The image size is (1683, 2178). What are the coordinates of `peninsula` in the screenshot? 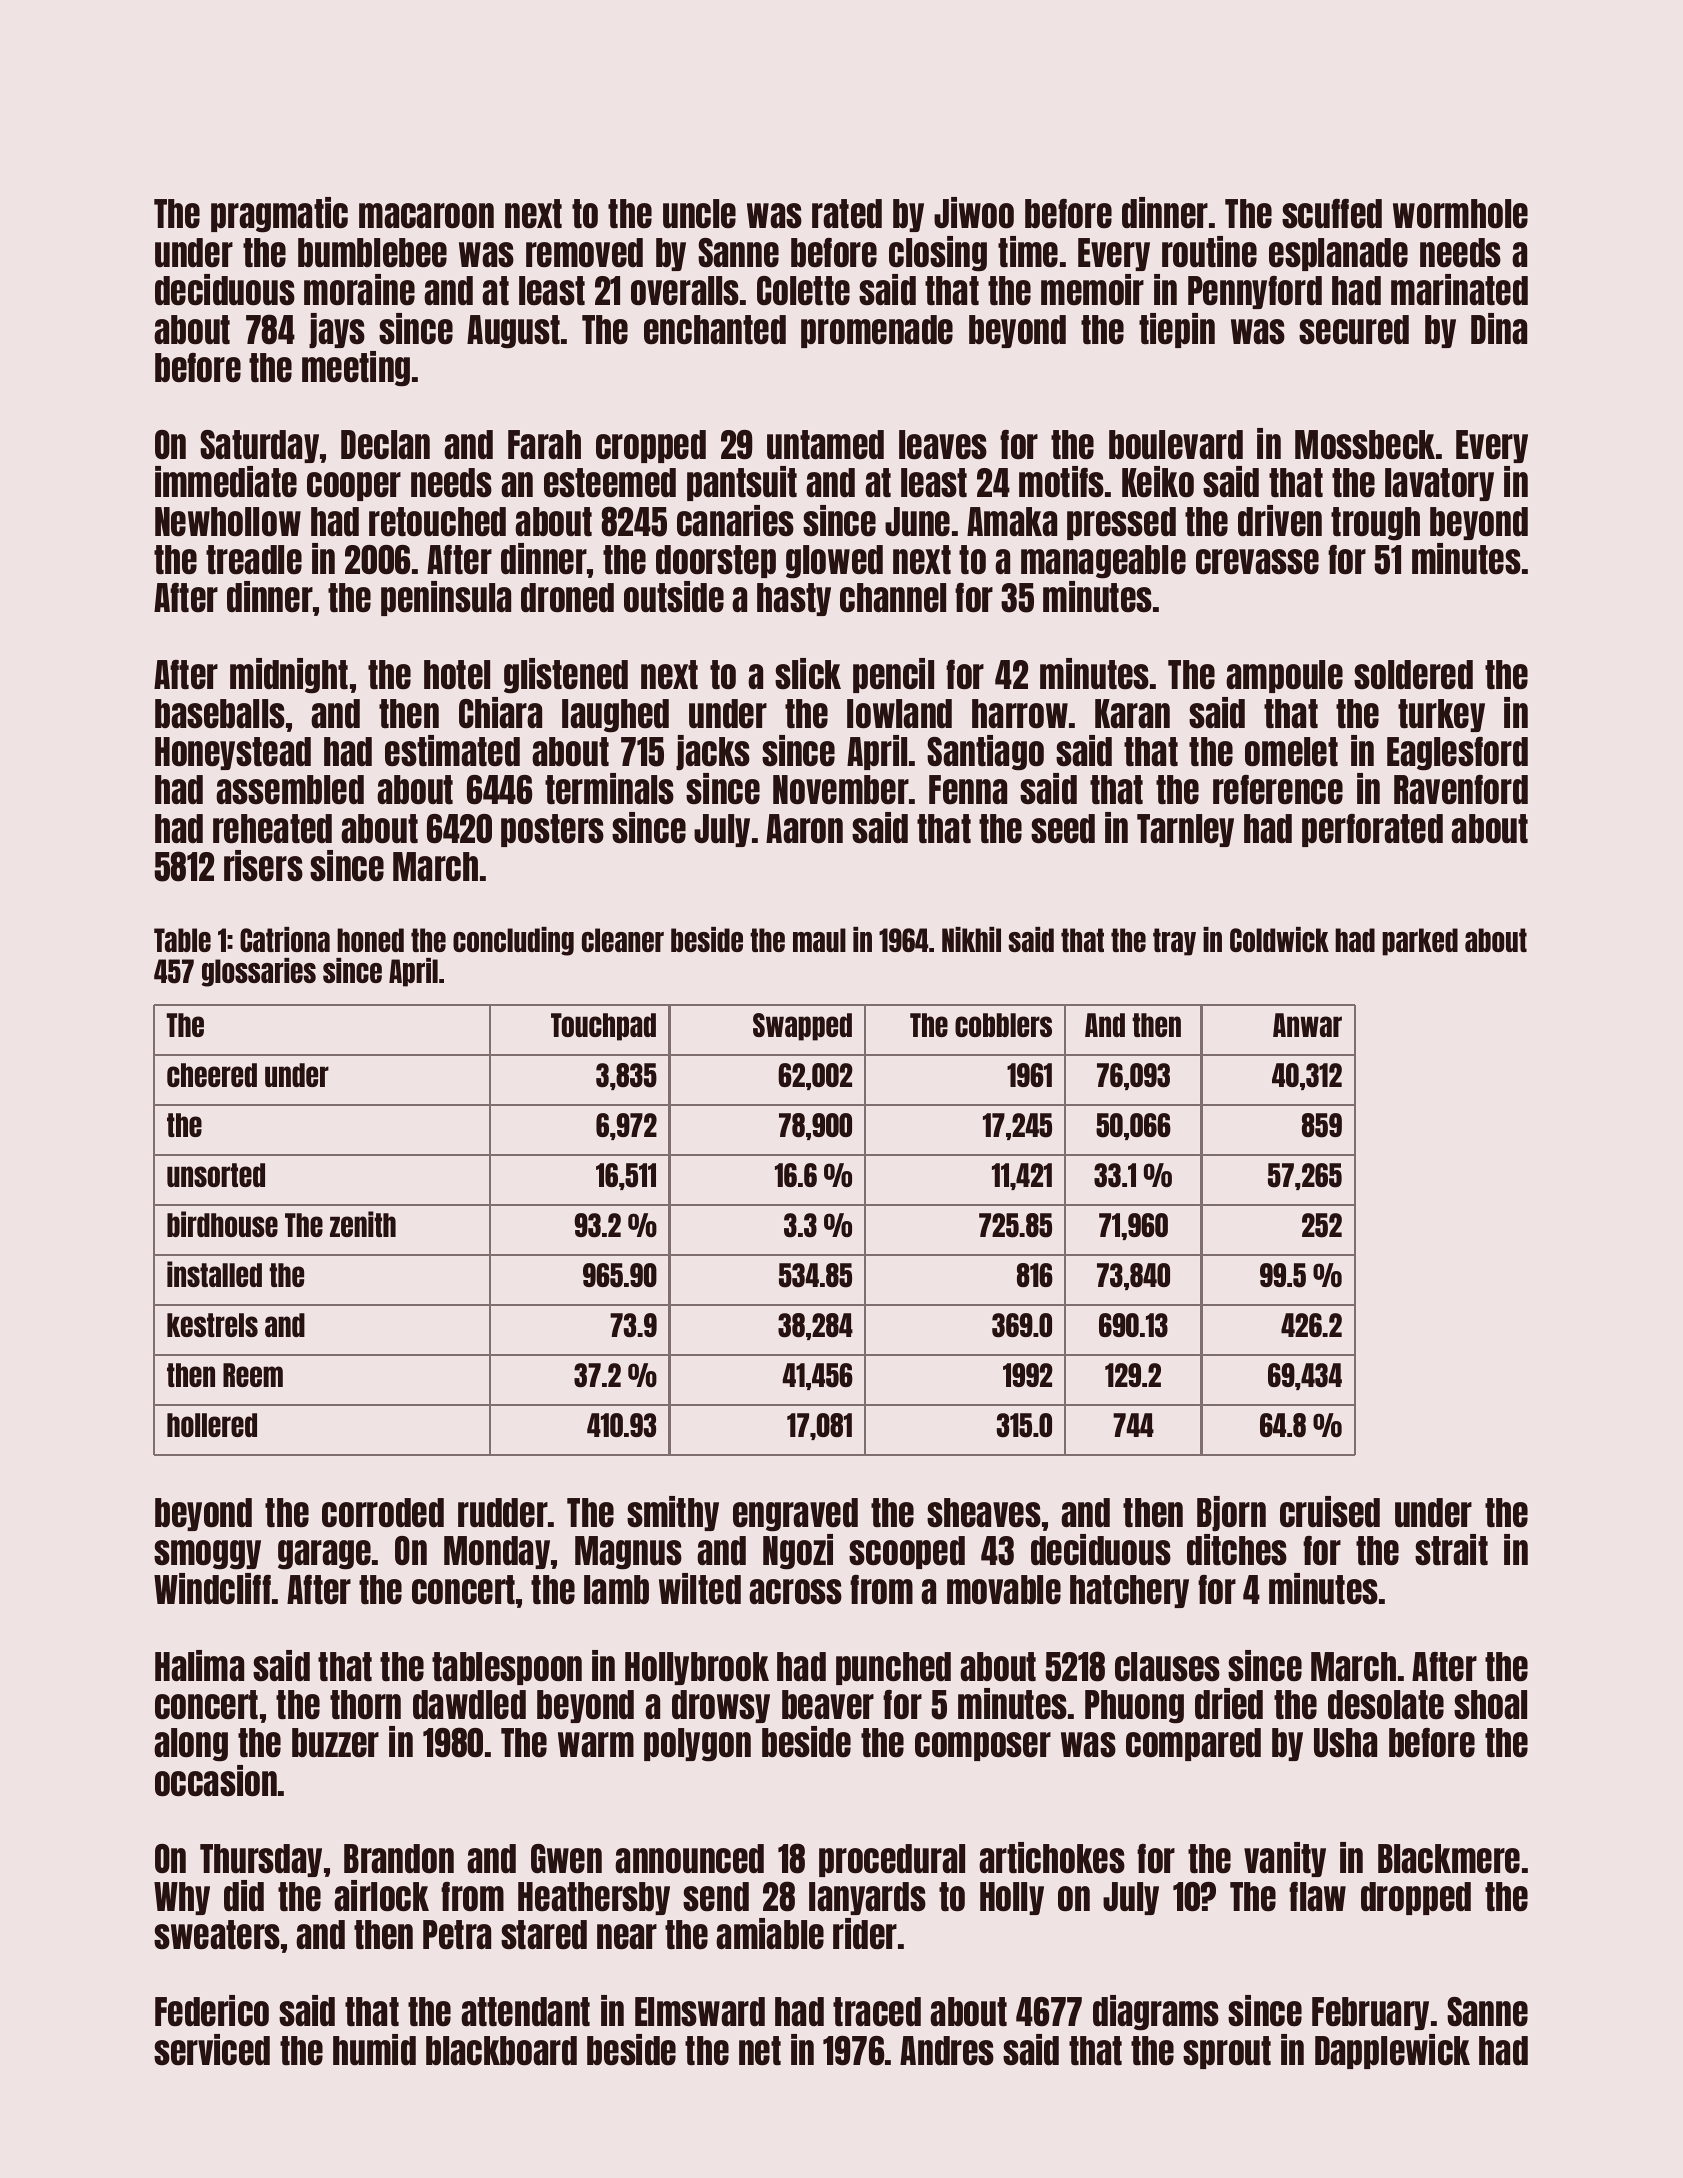 It's located at (446, 598).
